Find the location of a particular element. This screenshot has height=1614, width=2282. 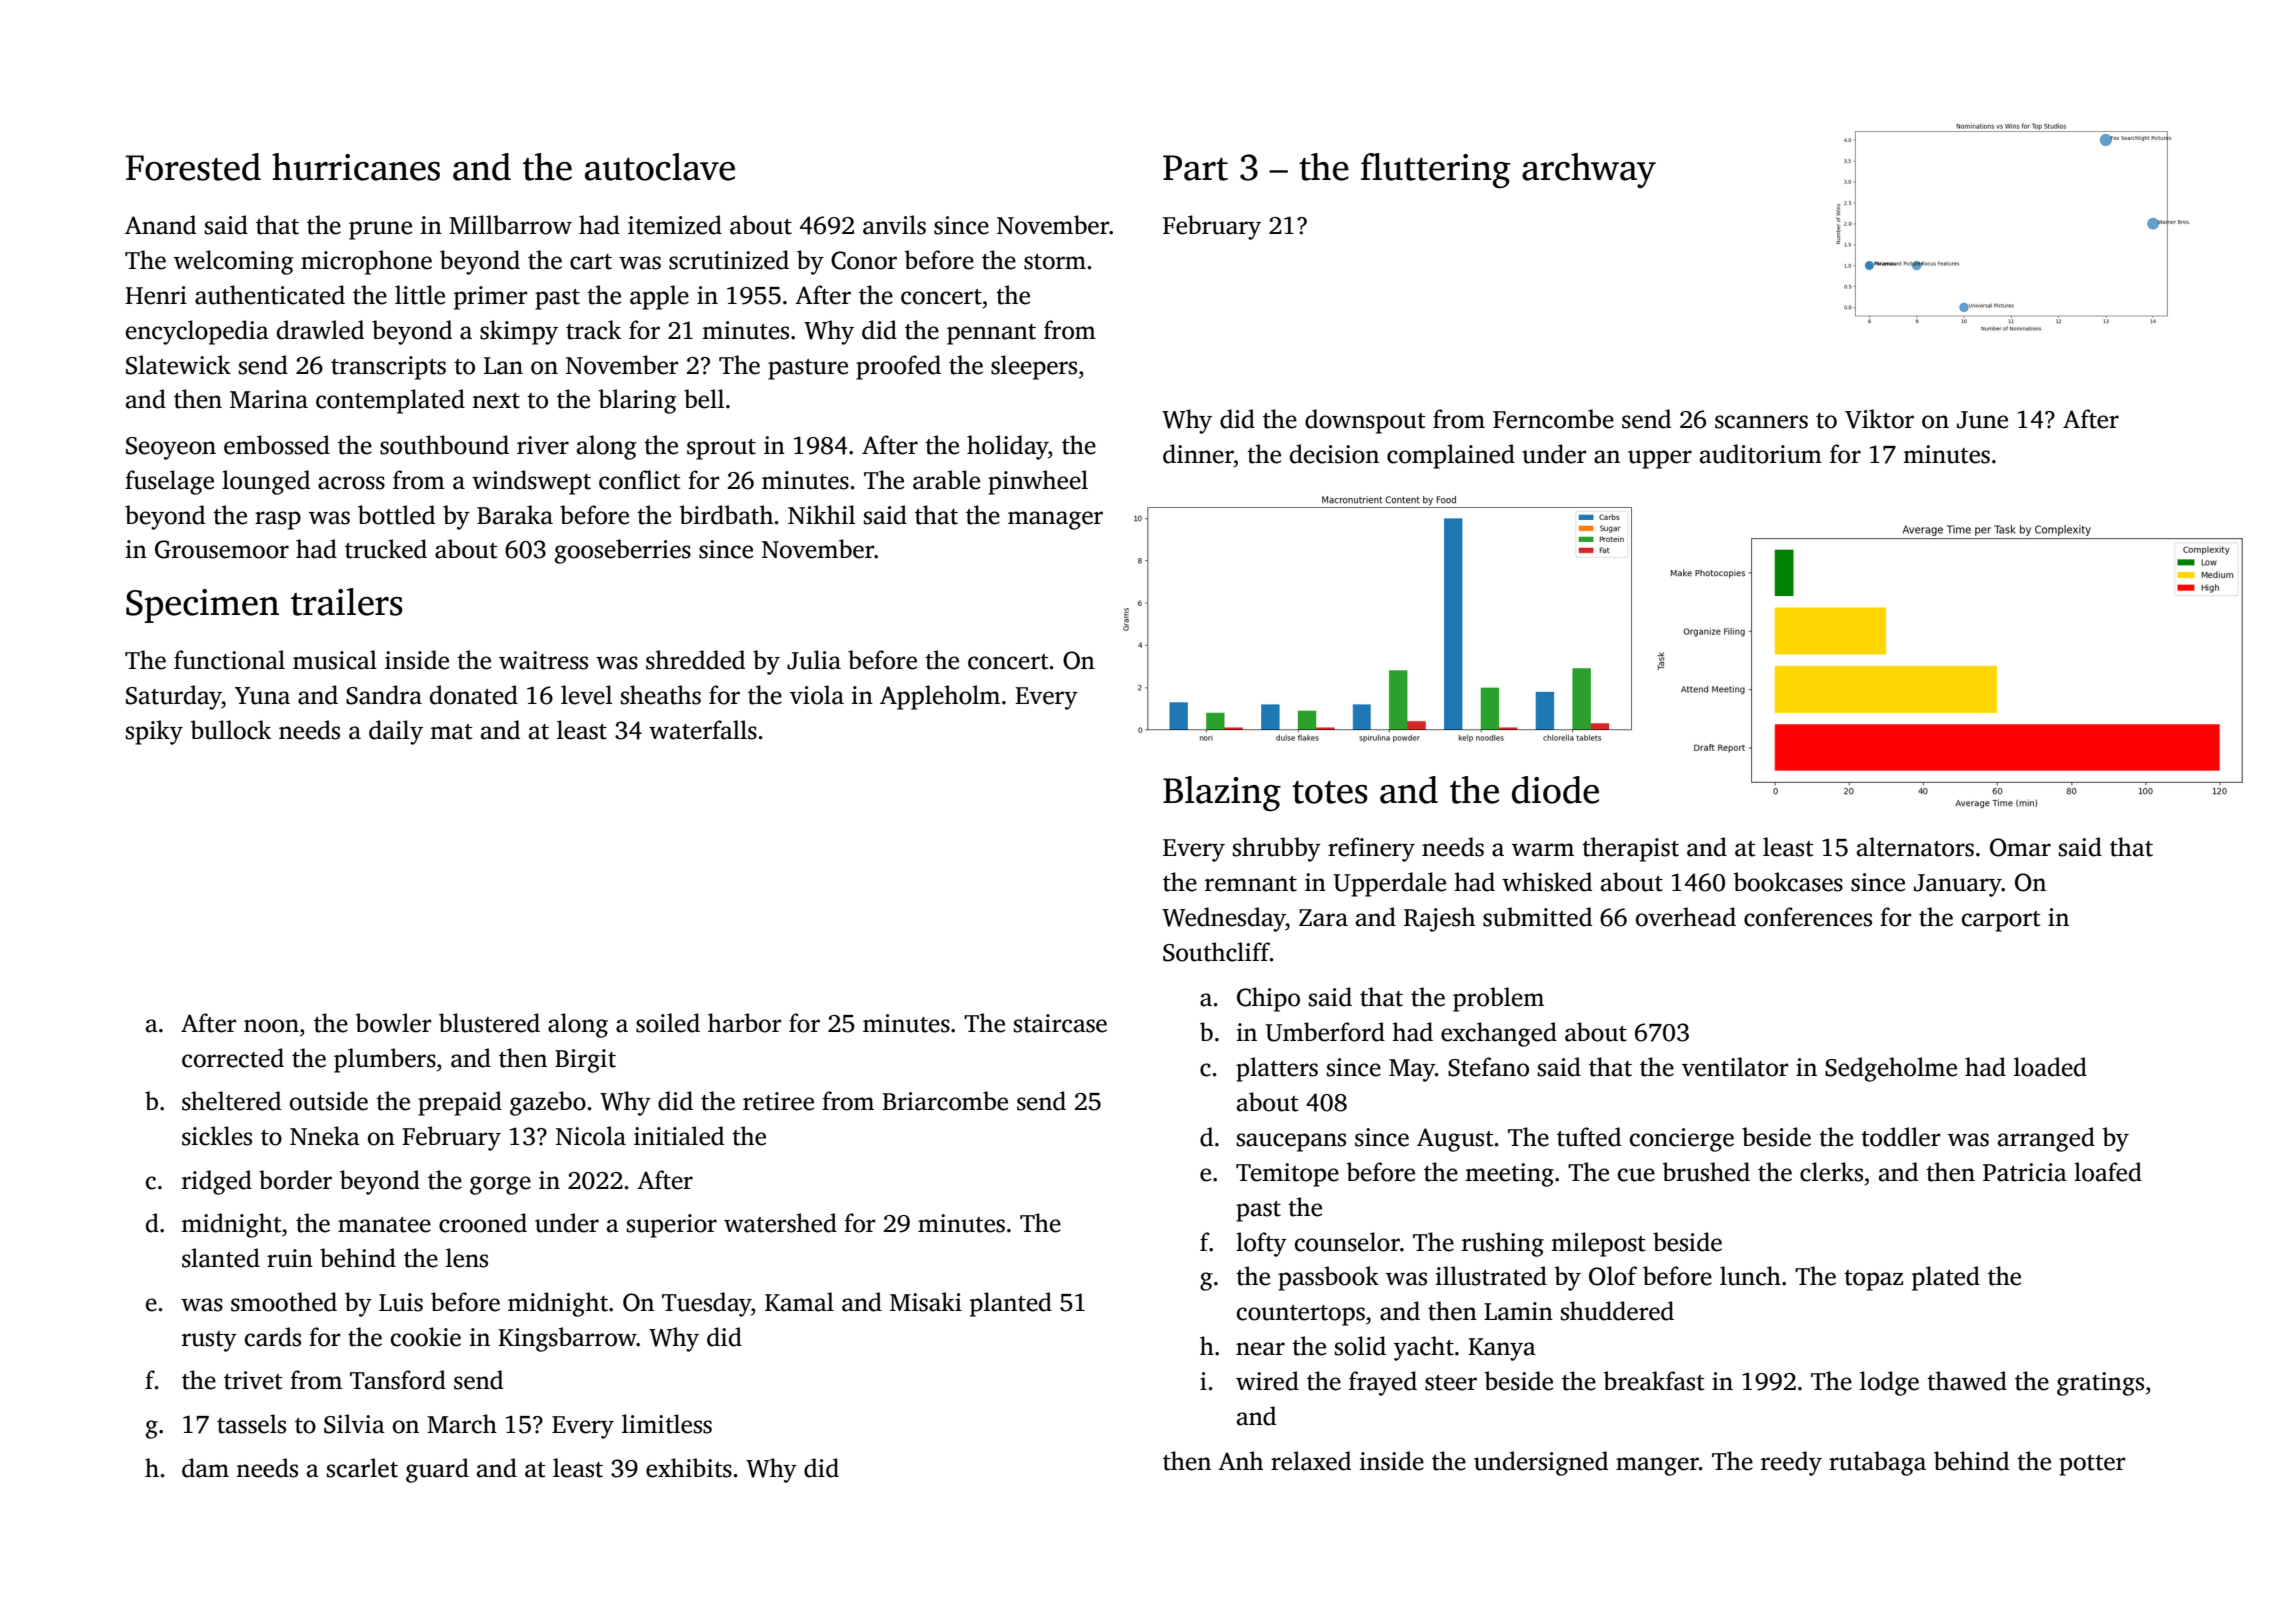

Viktor is located at coordinates (1879, 419).
